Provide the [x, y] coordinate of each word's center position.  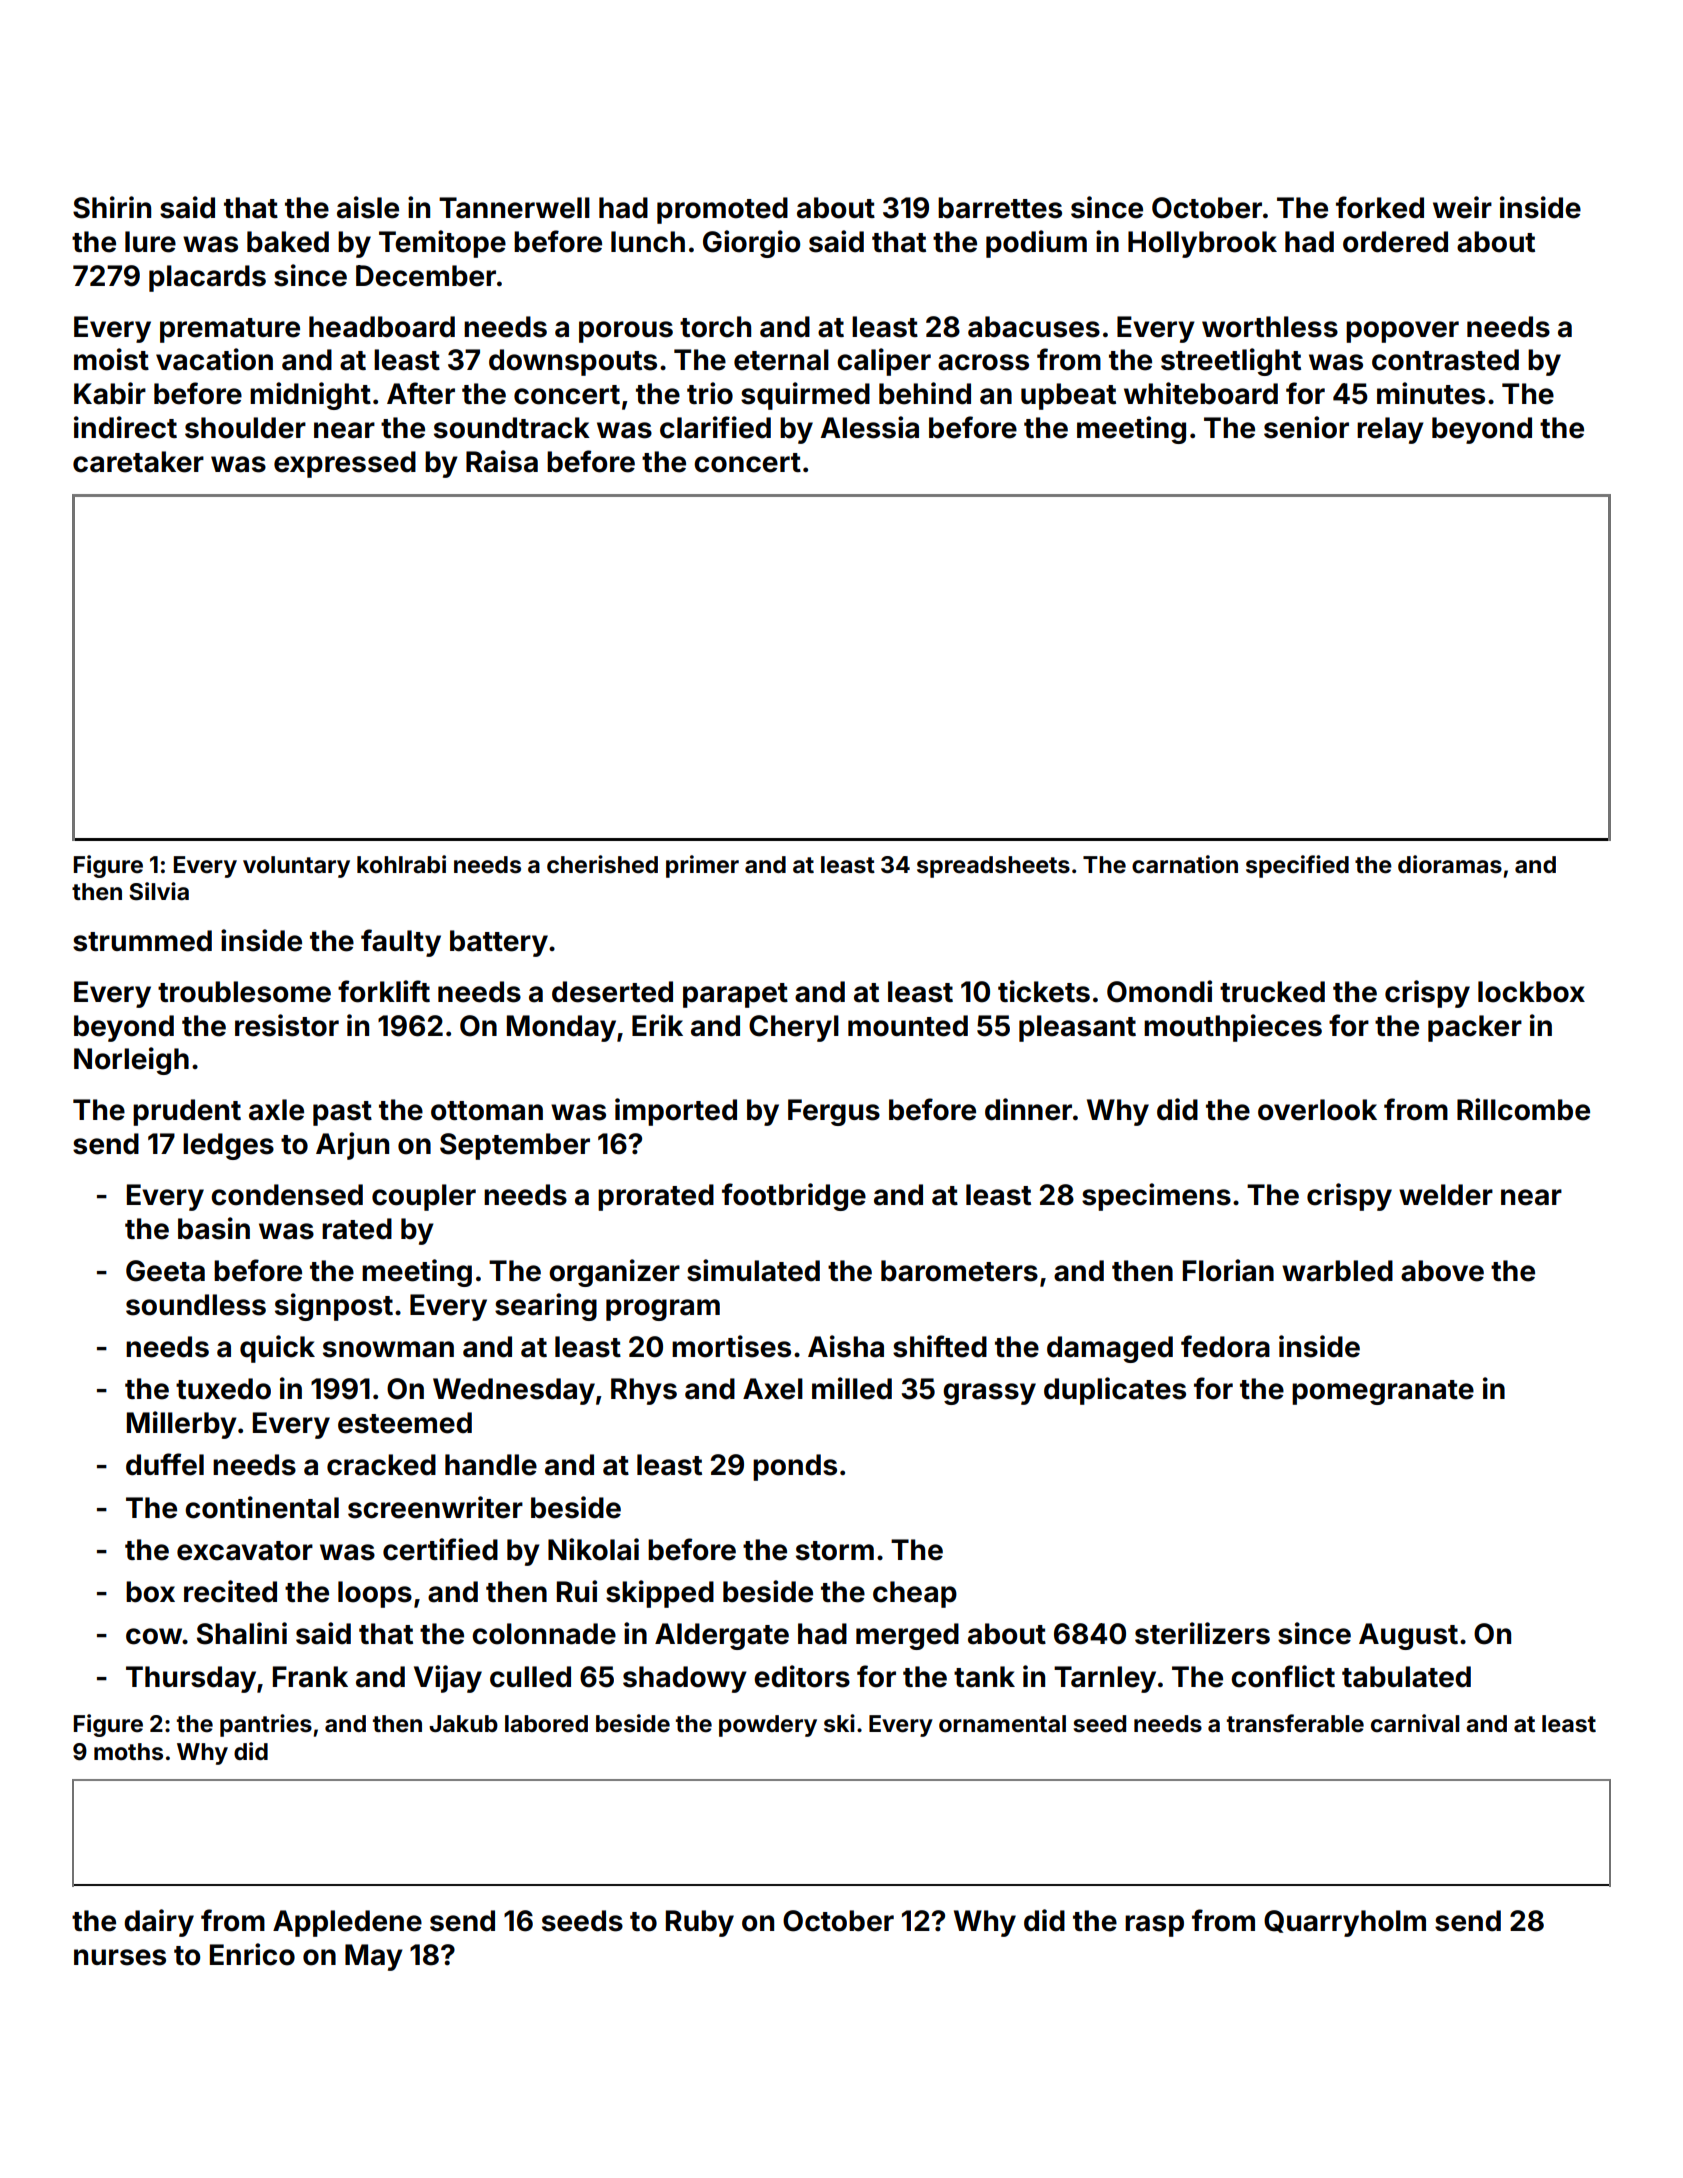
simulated [753, 1270]
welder [1446, 1195]
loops [375, 1594]
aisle [368, 207]
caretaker [138, 462]
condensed [287, 1195]
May [374, 1957]
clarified [715, 427]
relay [1390, 430]
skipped [660, 1594]
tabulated [1406, 1677]
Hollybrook [1202, 244]
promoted [722, 210]
